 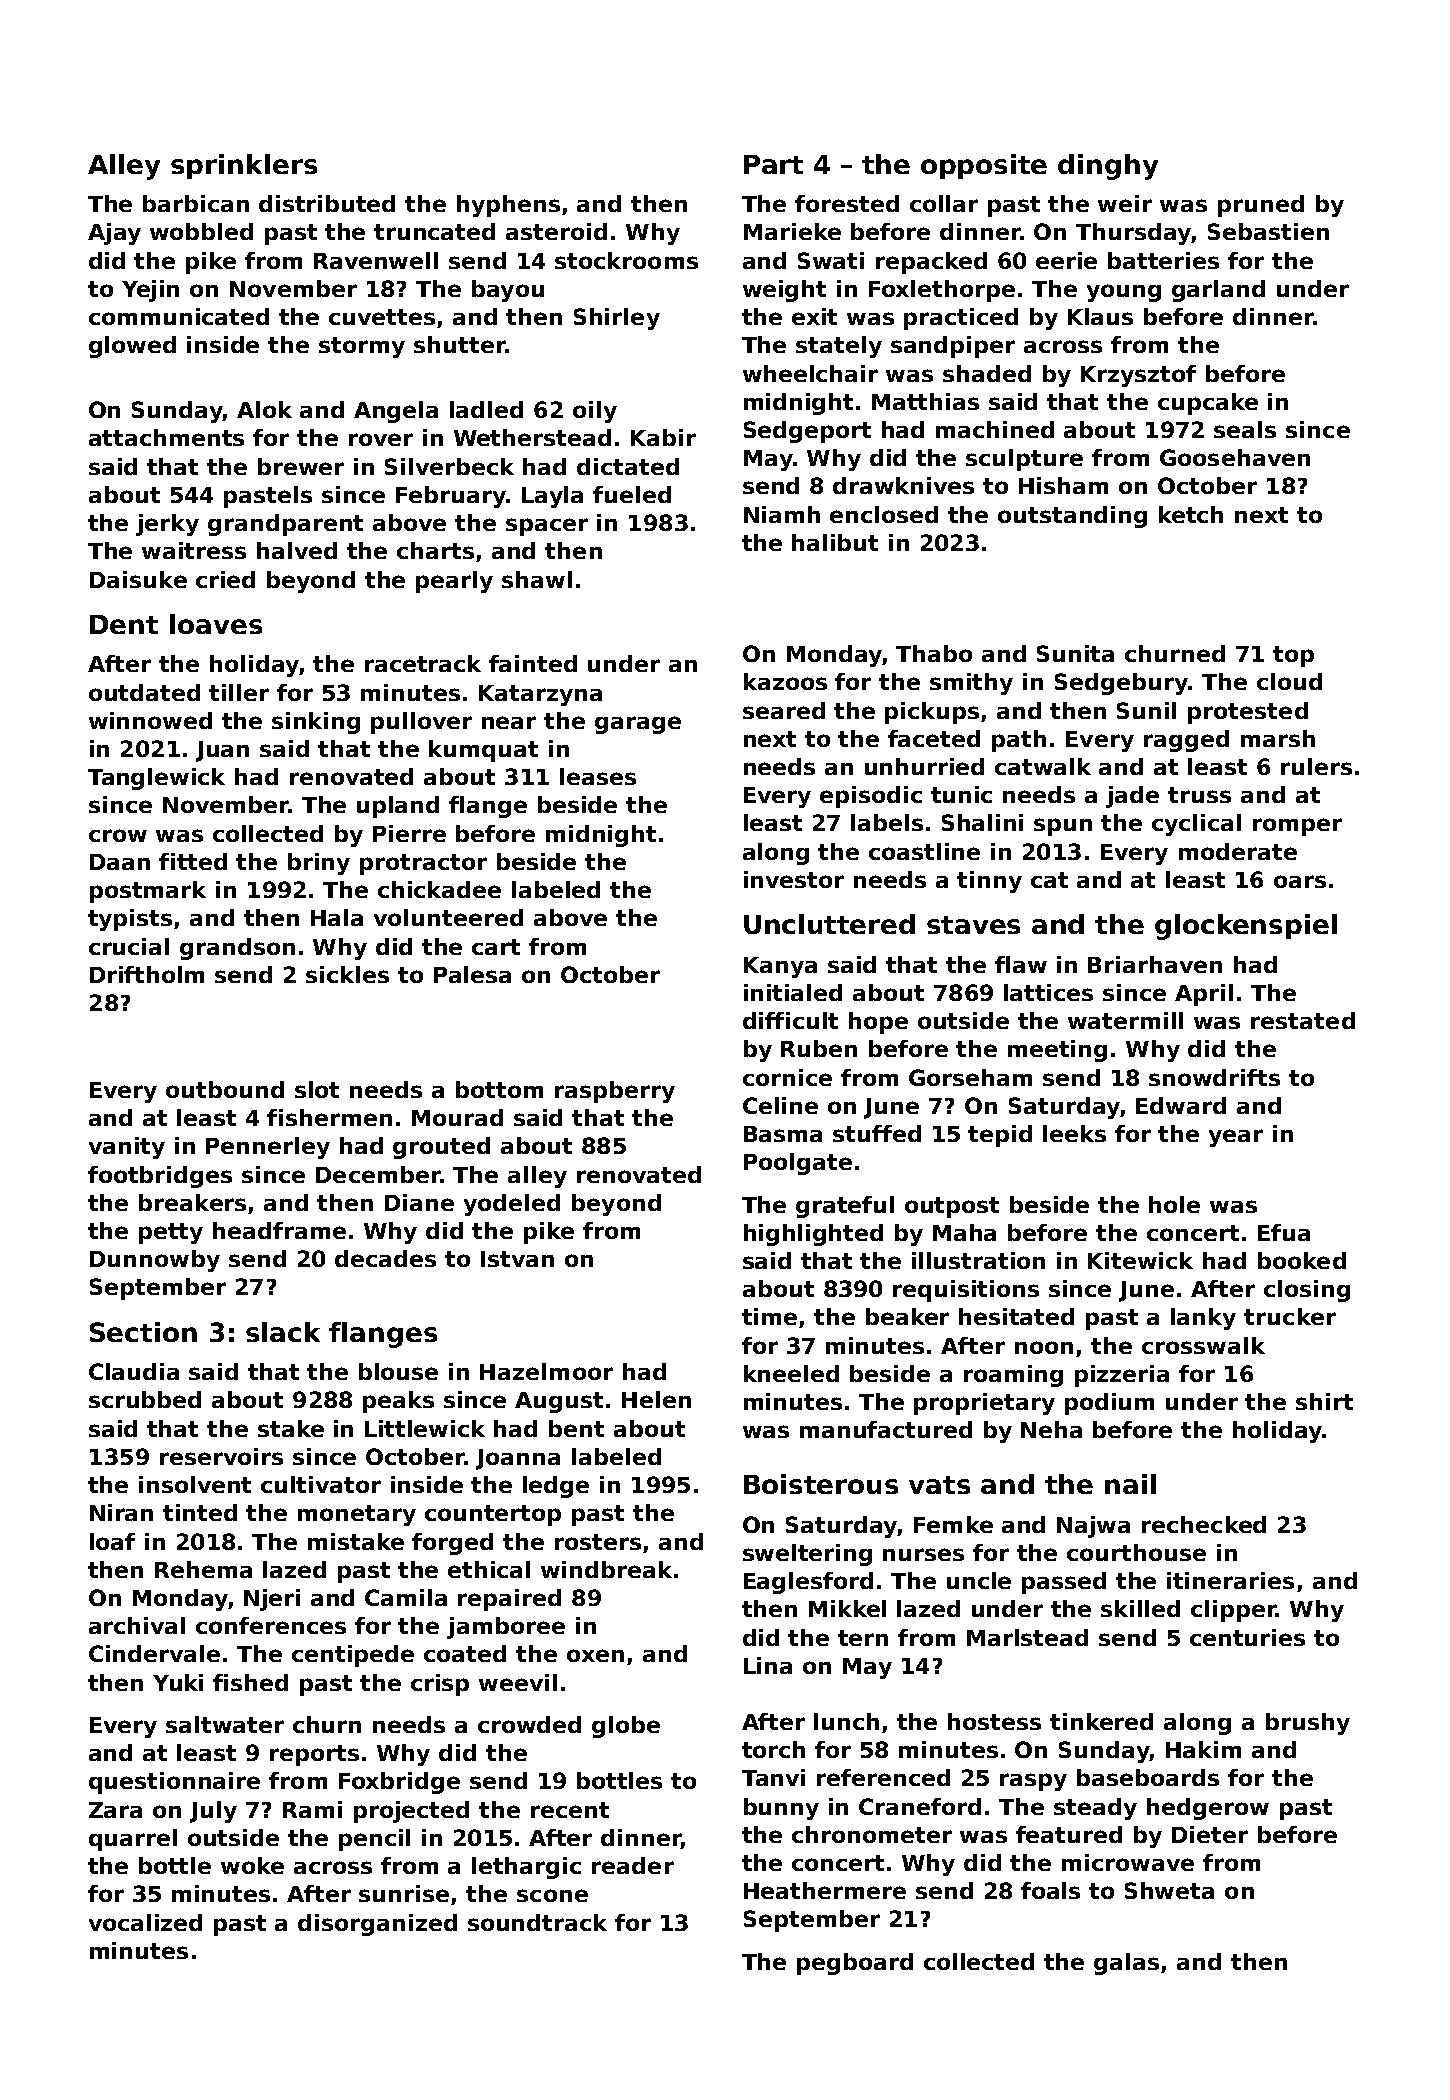 I want to click on Diane, so click(x=419, y=1202).
